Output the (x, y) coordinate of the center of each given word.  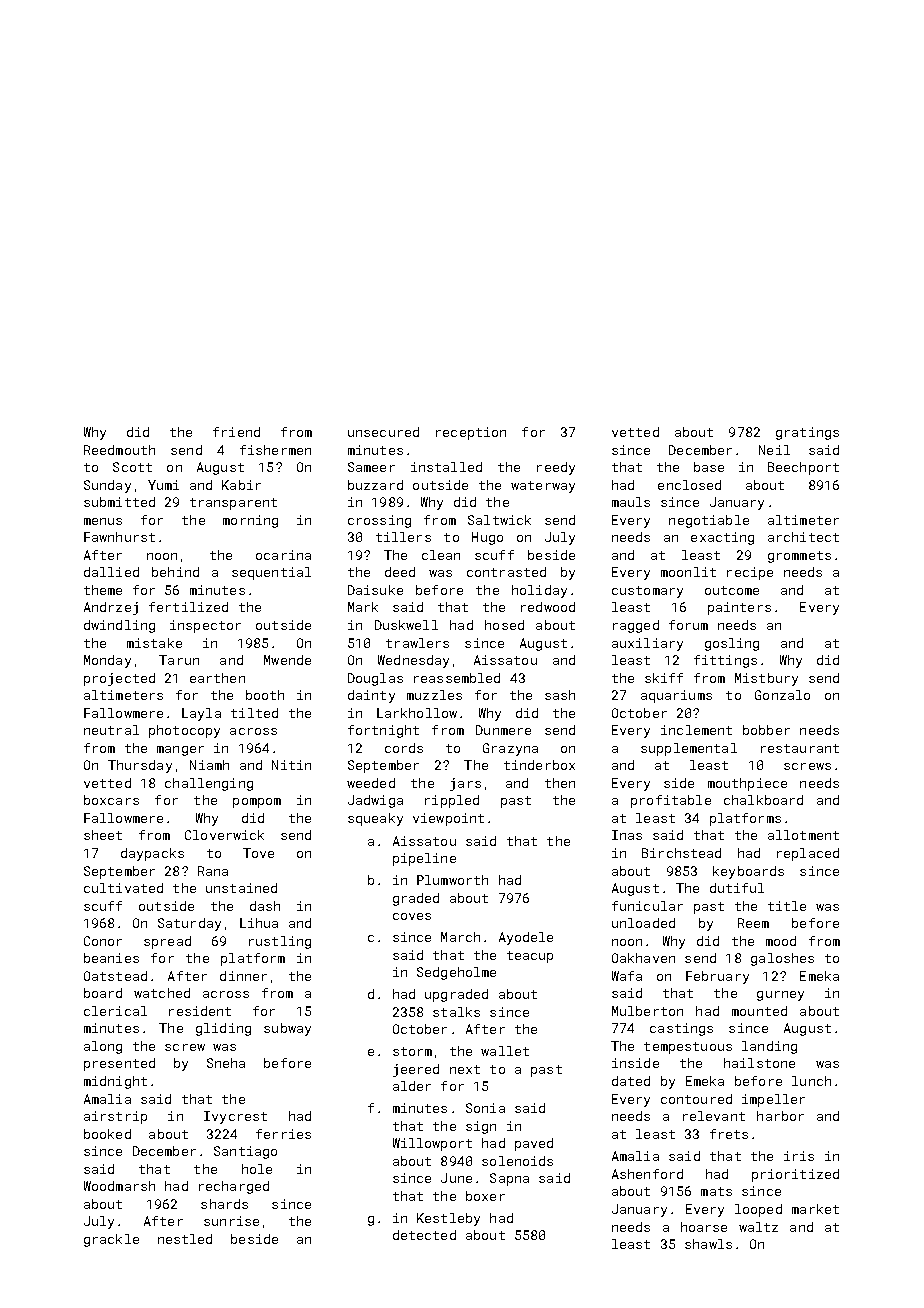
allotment (803, 835)
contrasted (506, 572)
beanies (111, 958)
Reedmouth (119, 450)
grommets (799, 557)
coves (412, 916)
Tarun (179, 660)
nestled (185, 1239)
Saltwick (499, 520)
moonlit (688, 572)
